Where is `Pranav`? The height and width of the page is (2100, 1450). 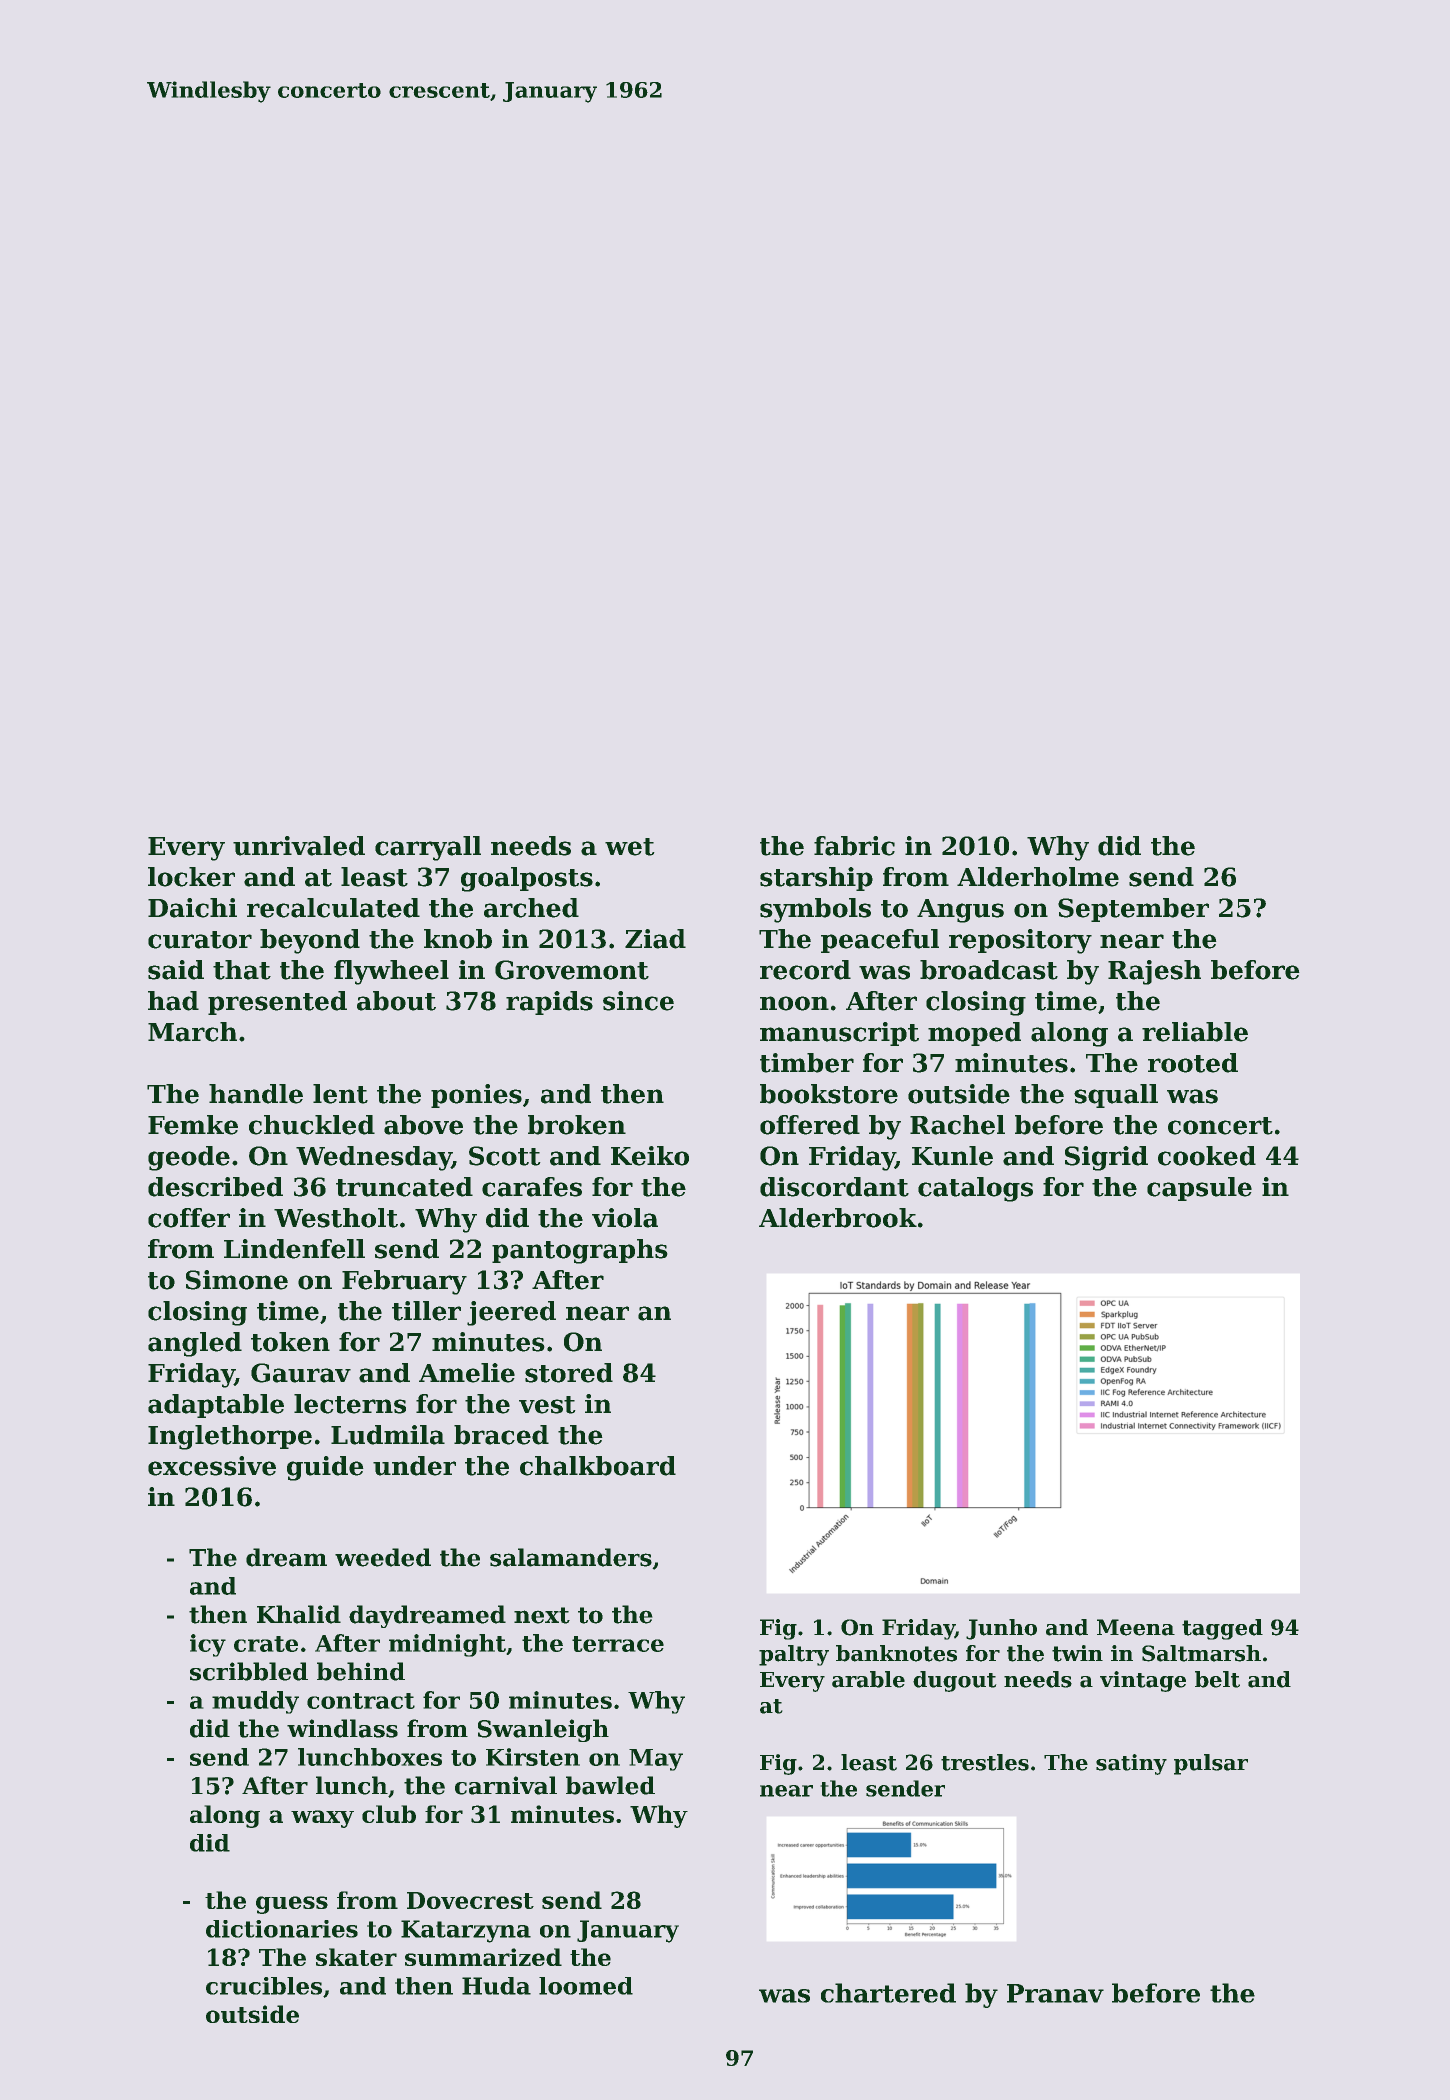 Pranav is located at coordinates (1055, 1993).
